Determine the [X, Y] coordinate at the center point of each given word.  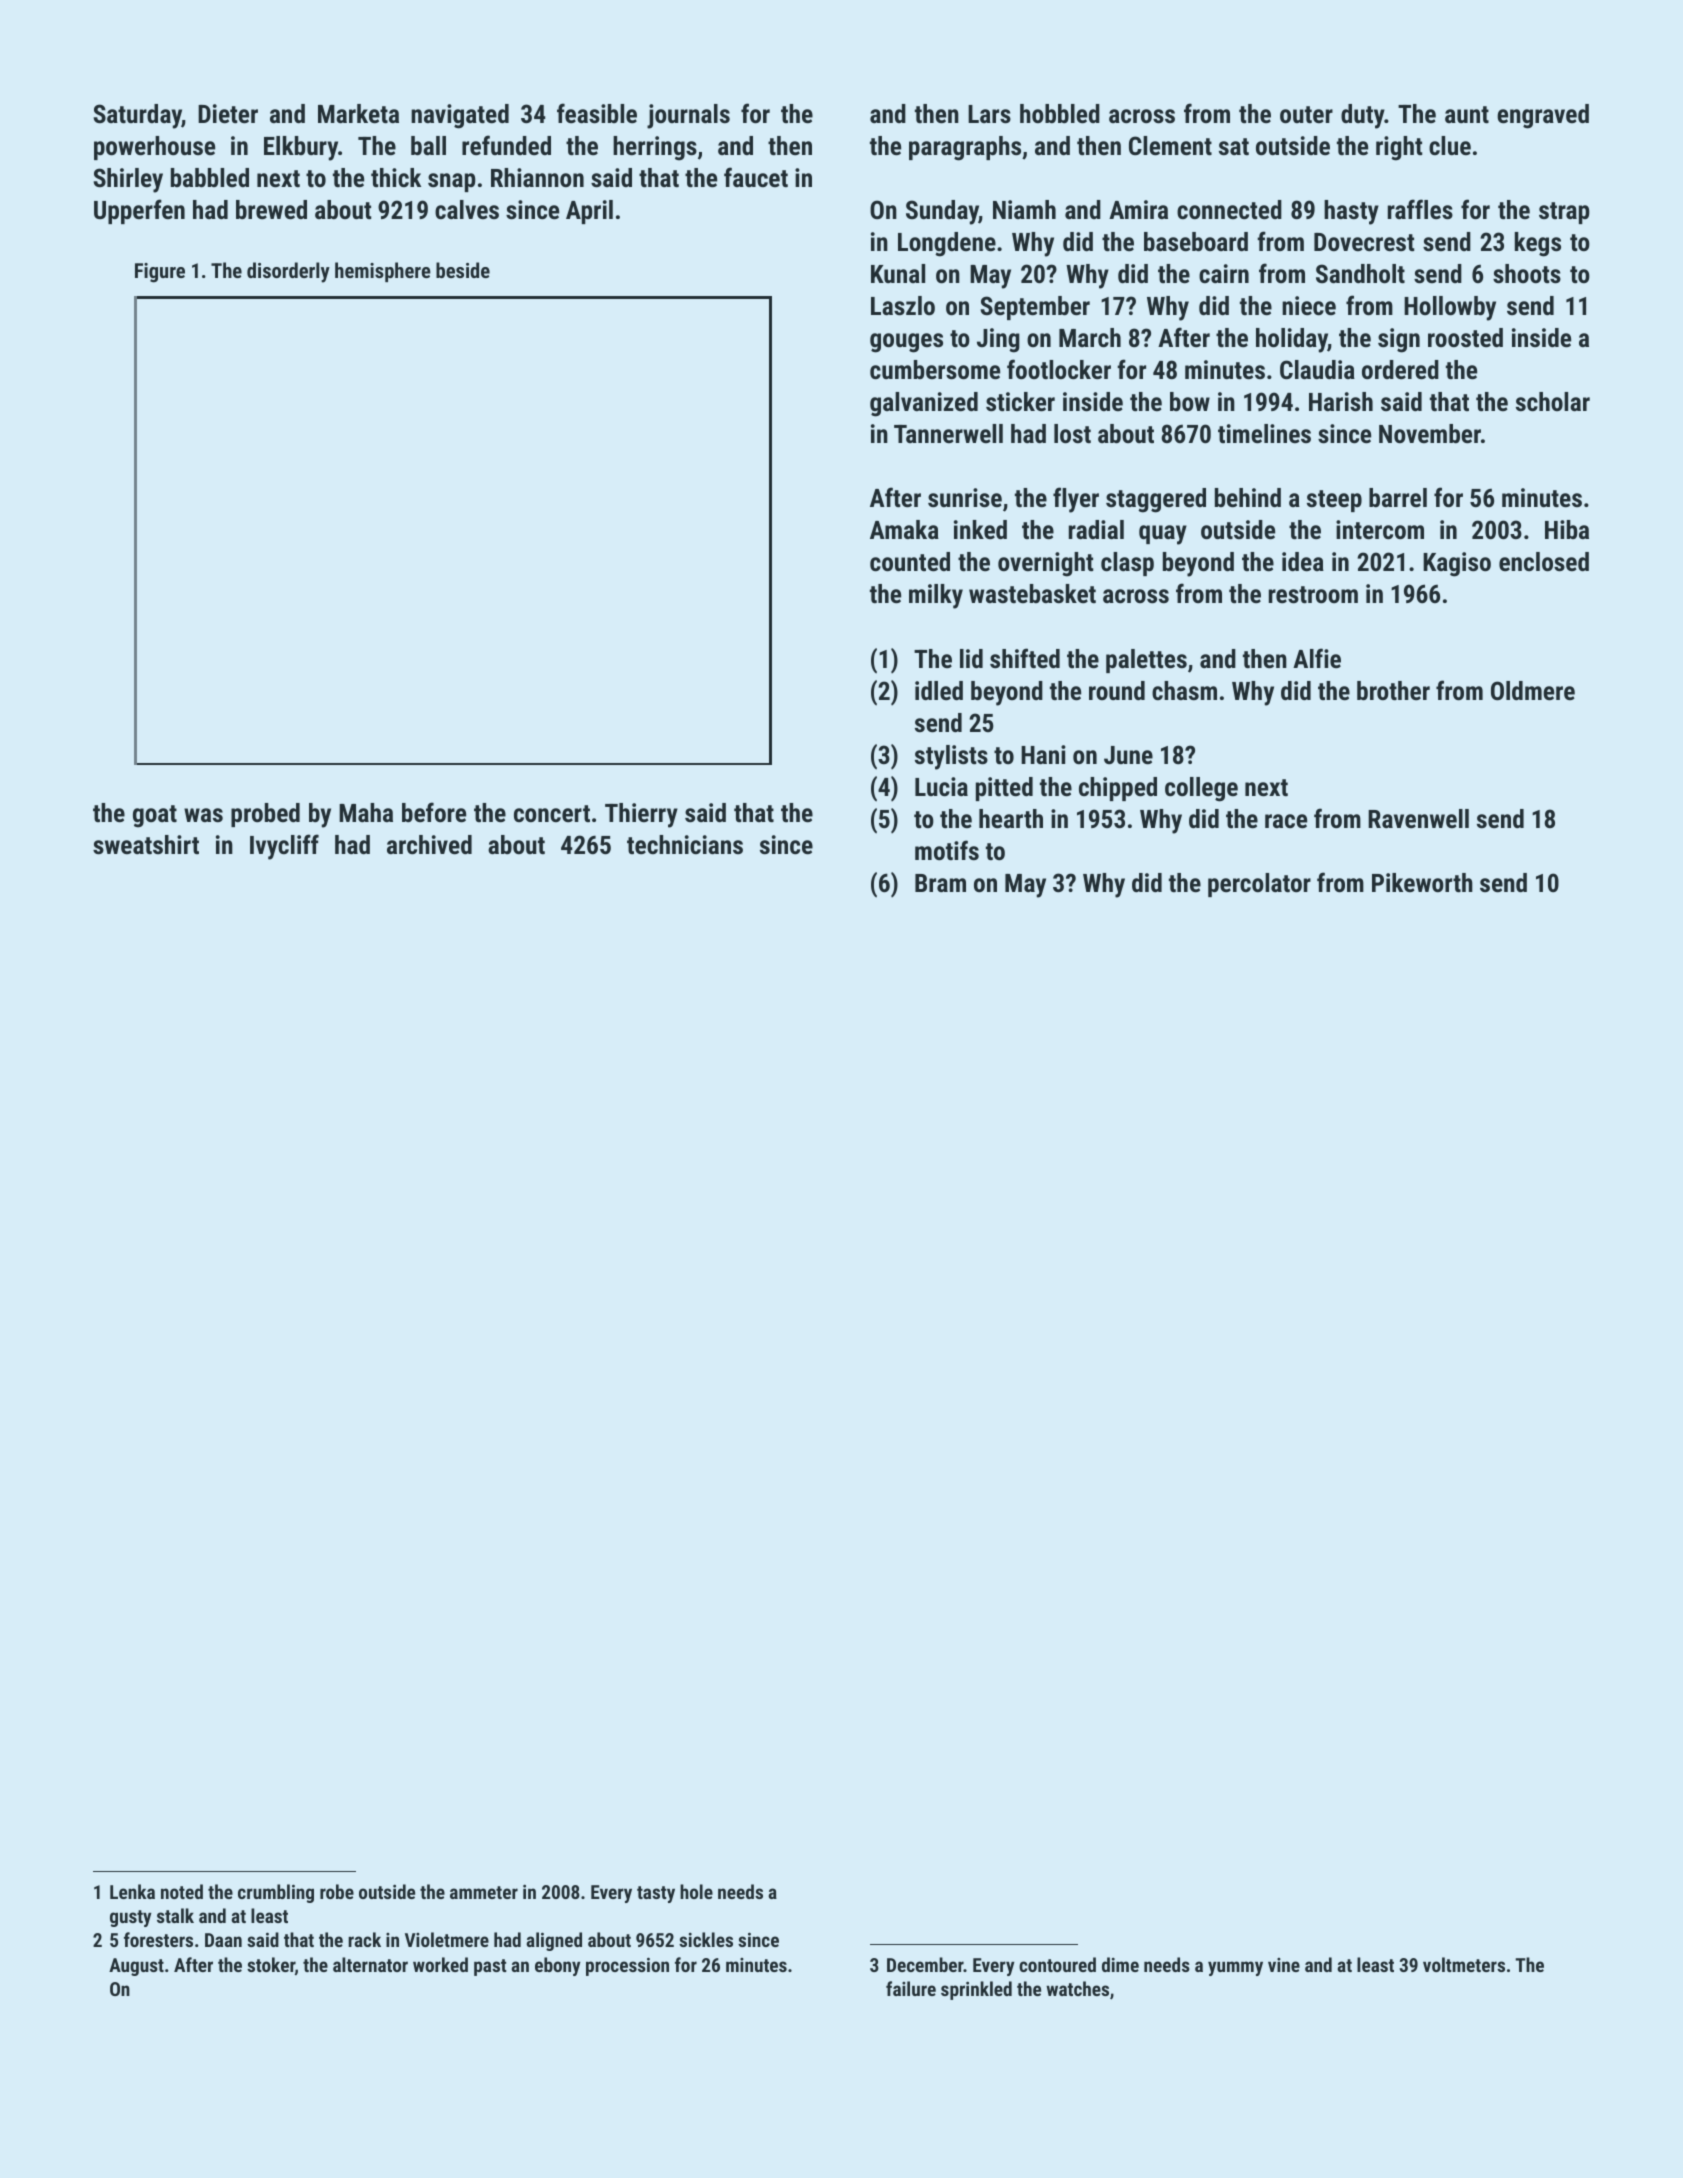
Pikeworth [1422, 882]
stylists [951, 757]
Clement [1170, 145]
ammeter [484, 1892]
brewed [271, 209]
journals [688, 116]
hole [696, 1891]
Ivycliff [284, 847]
